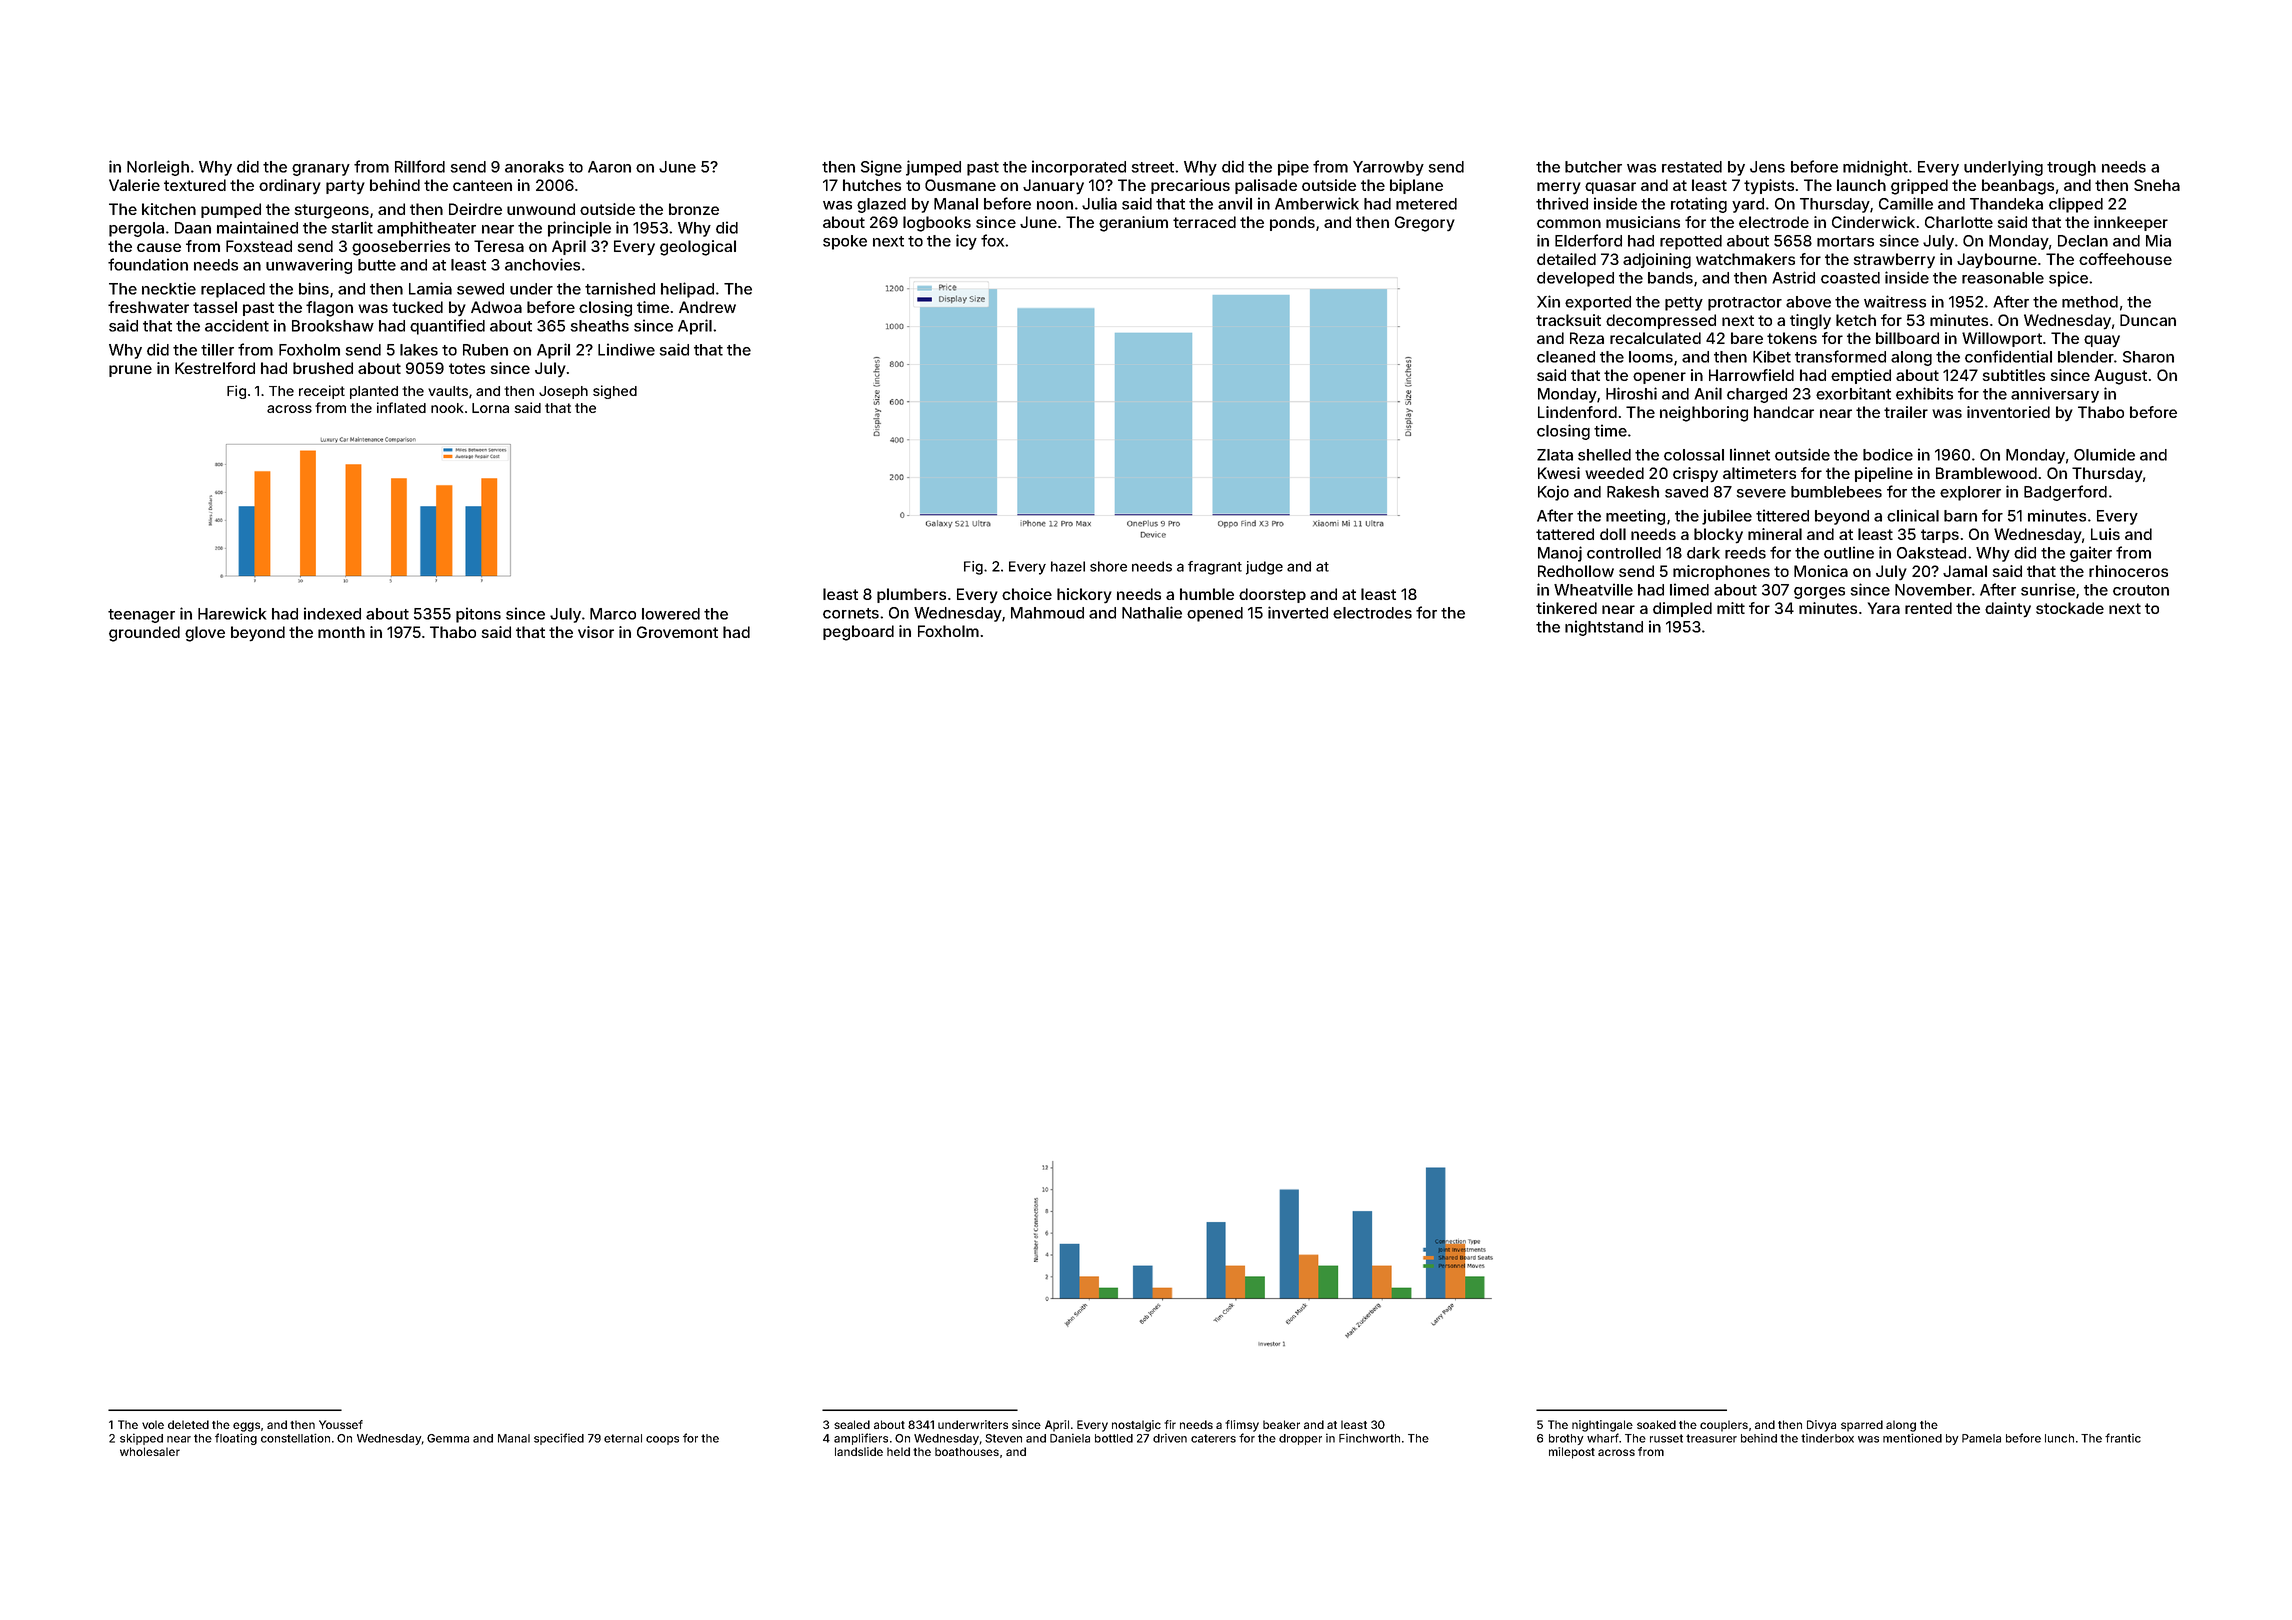  What do you see at coordinates (852, 1424) in the document?
I see `sealed` at bounding box center [852, 1424].
